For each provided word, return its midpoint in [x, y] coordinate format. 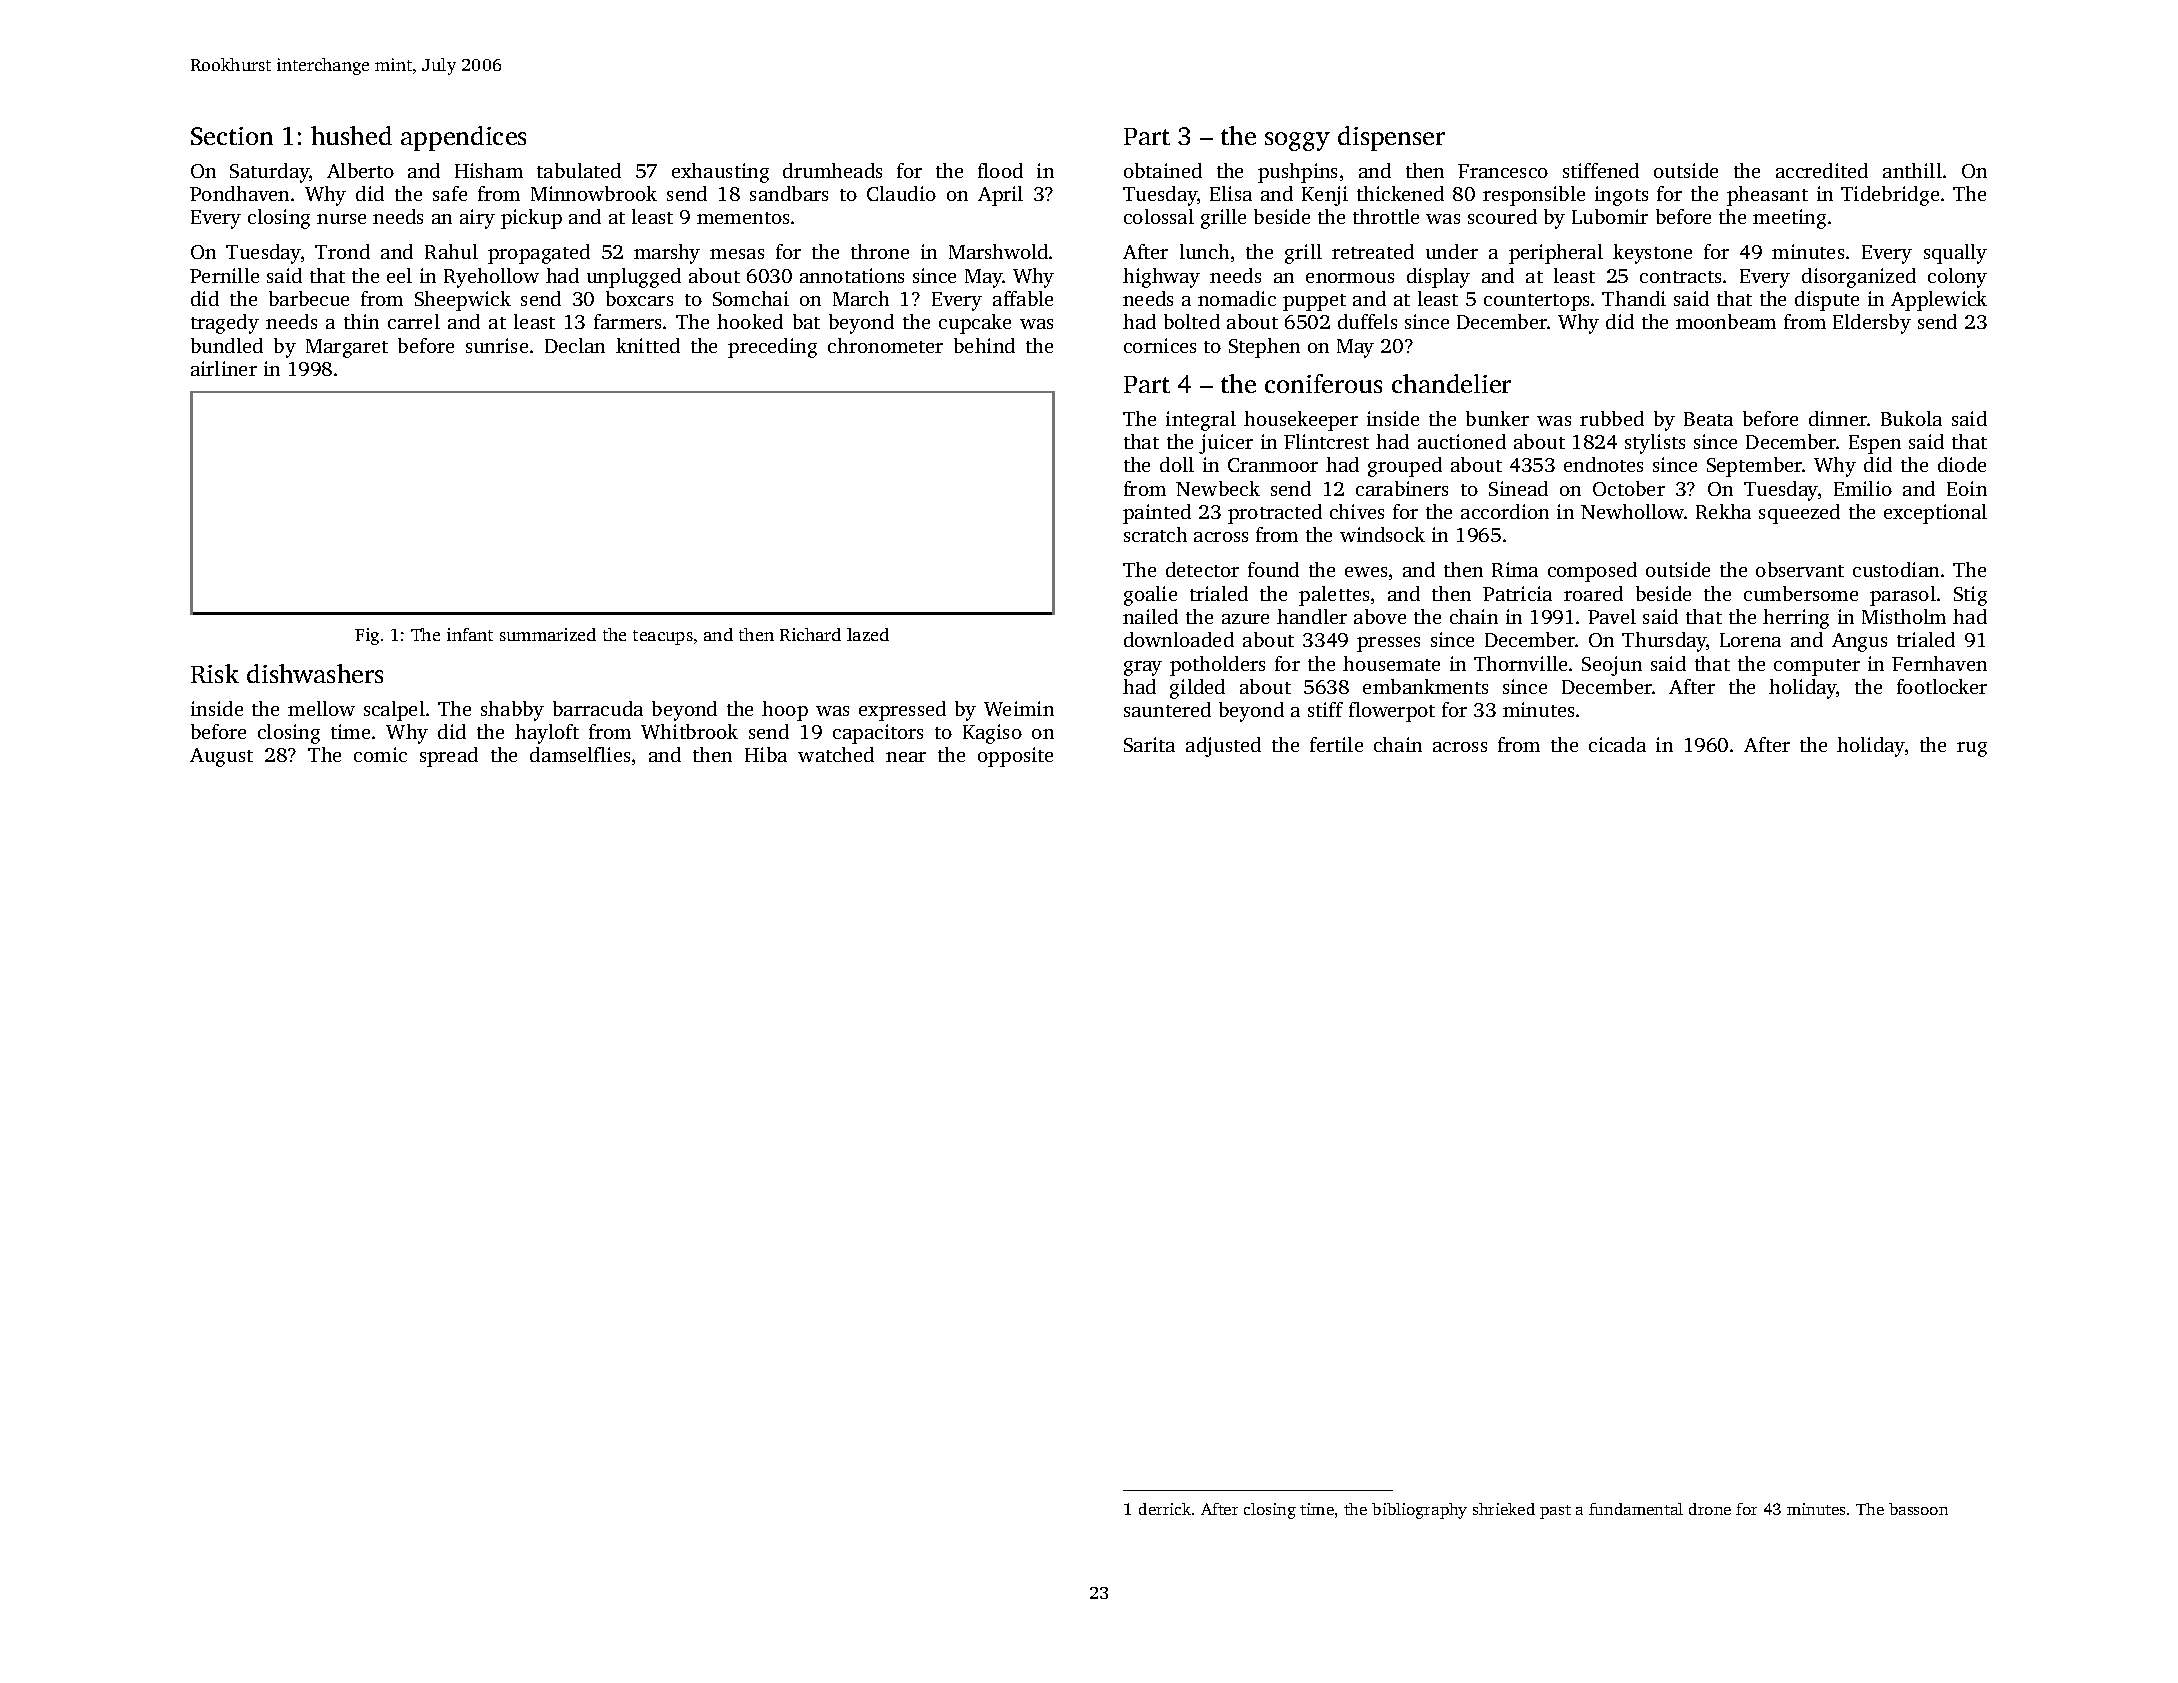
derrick [1165, 1509]
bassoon [1918, 1509]
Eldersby [1872, 324]
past [1555, 1512]
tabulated [579, 170]
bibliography [1419, 1511]
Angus [1859, 642]
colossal [1159, 216]
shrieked [1504, 1509]
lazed [868, 634]
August [221, 757]
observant [1800, 569]
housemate [1391, 663]
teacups [663, 637]
